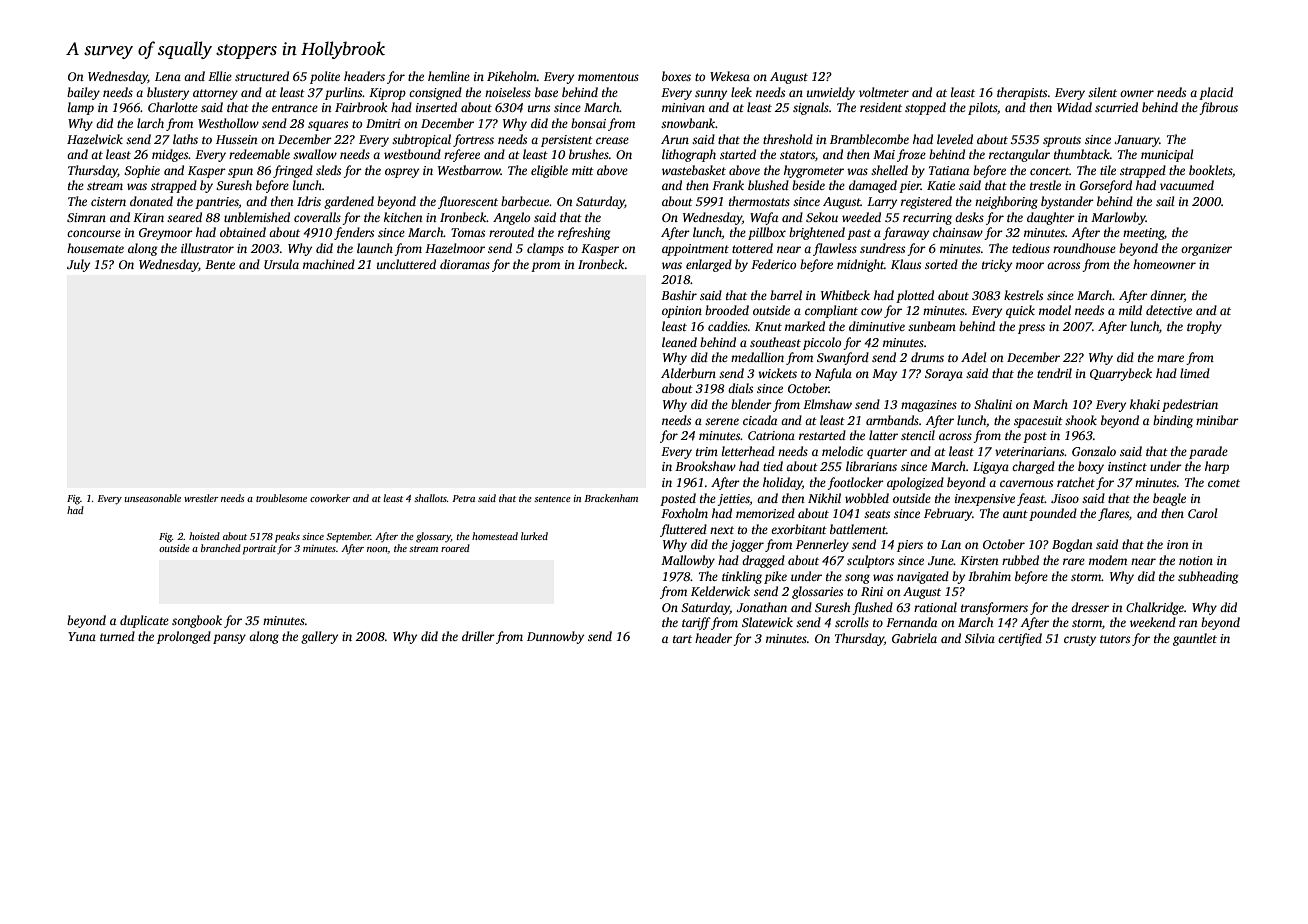  I want to click on duplicate, so click(144, 621).
